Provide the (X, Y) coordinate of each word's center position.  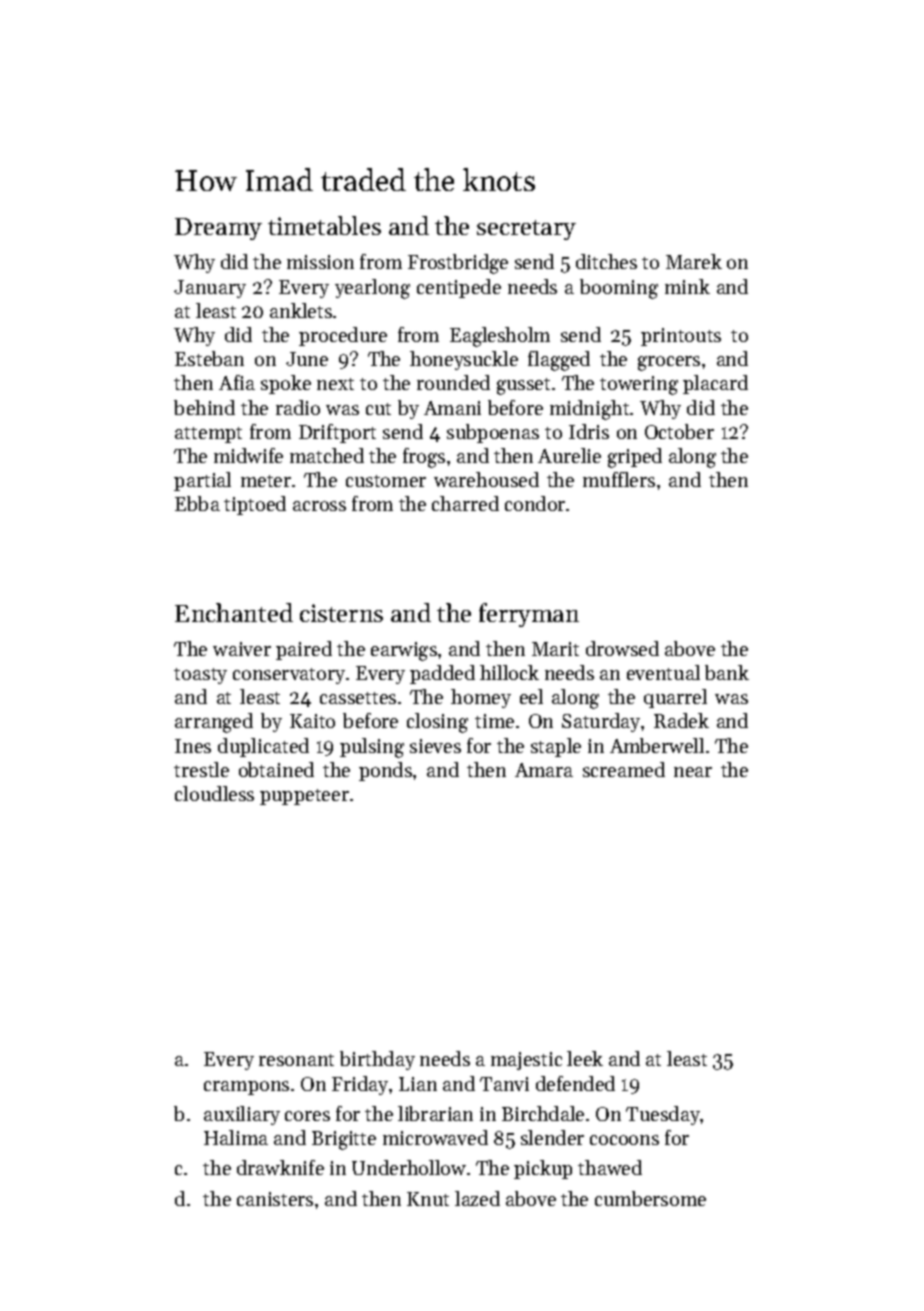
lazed (477, 1198)
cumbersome (650, 1198)
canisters (275, 1199)
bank (727, 672)
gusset (523, 386)
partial (202, 481)
